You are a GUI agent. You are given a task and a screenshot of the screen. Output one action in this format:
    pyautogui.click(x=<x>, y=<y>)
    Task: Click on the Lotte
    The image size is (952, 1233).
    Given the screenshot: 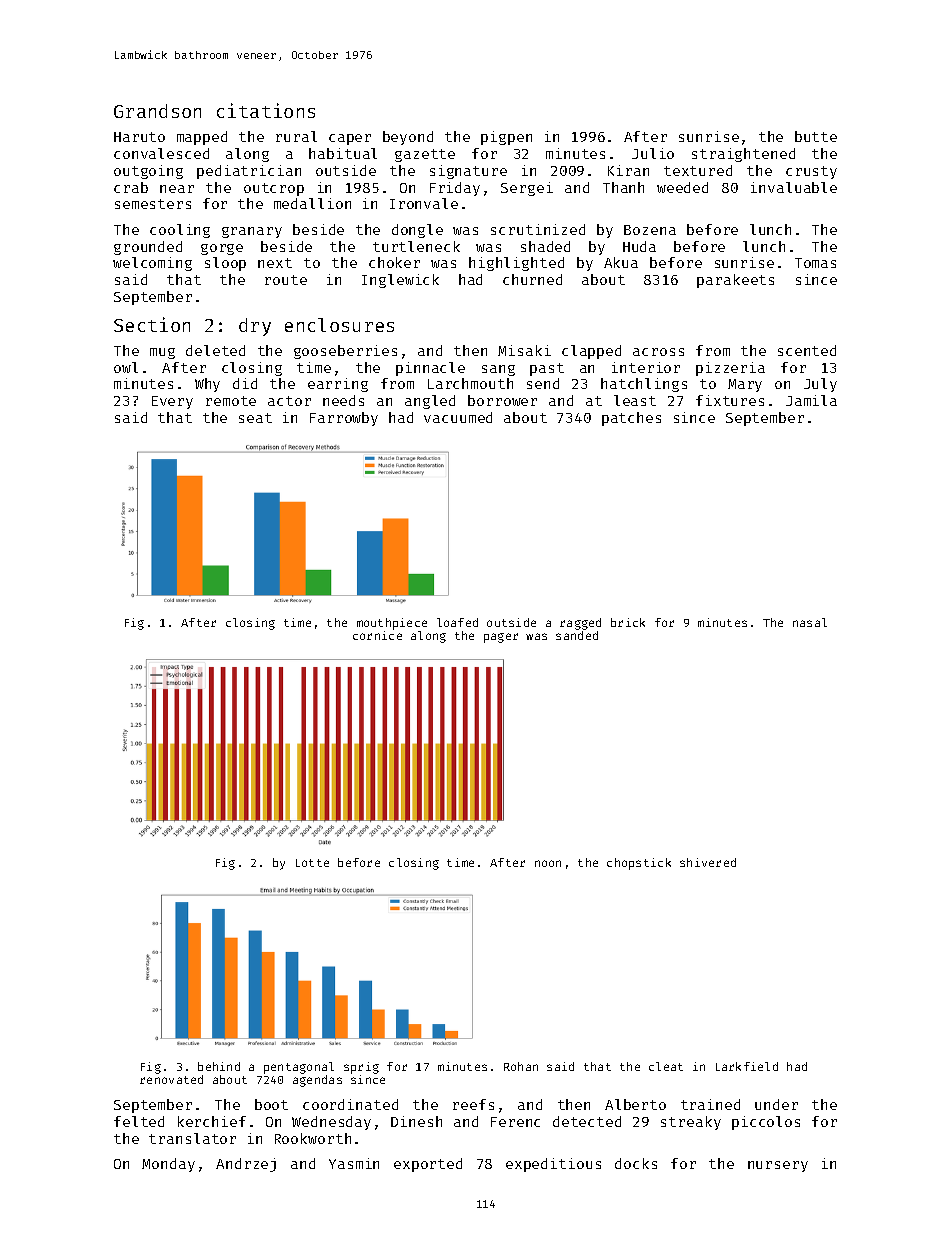 What is the action you would take?
    pyautogui.click(x=312, y=863)
